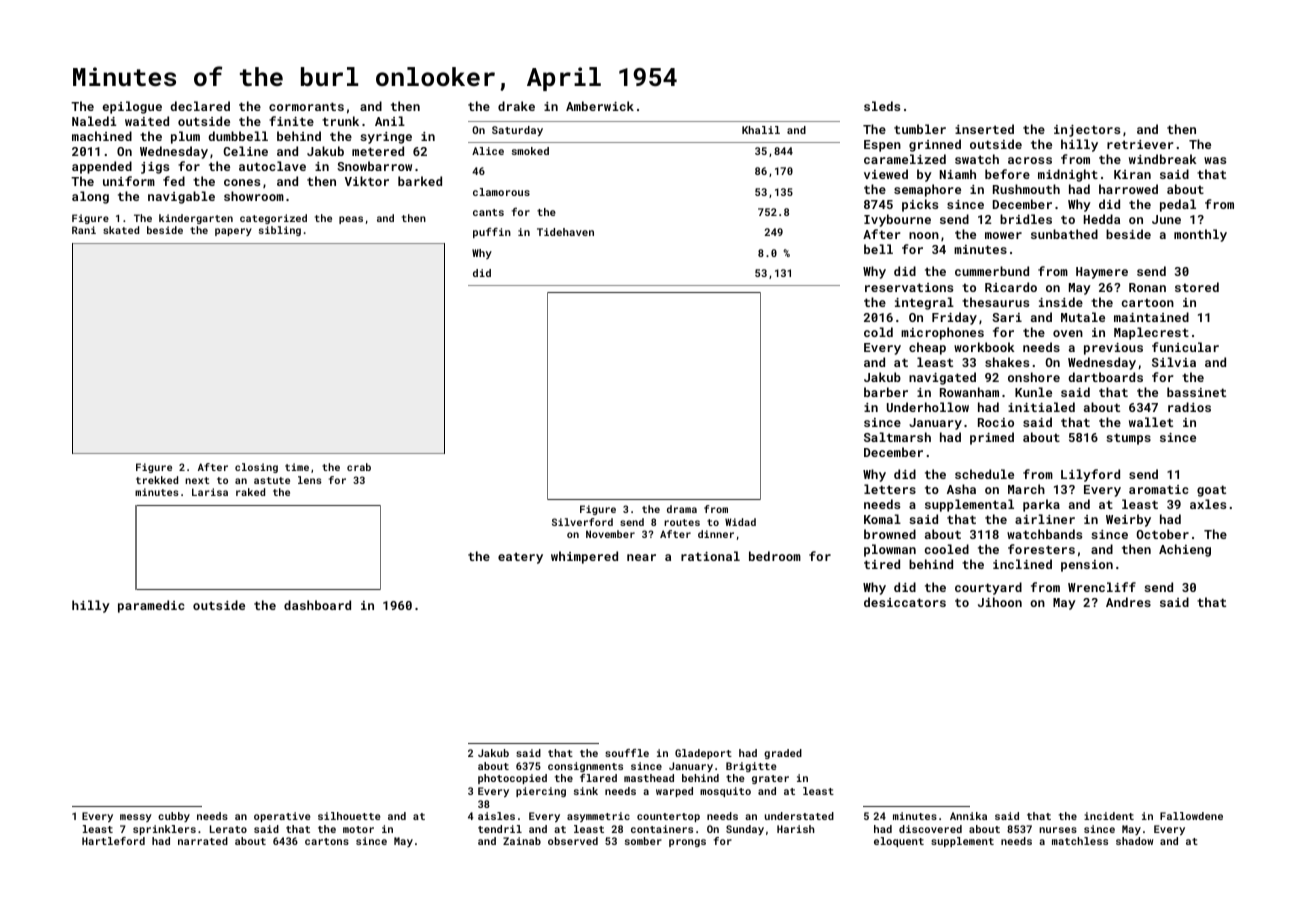 This page has height=924, width=1308. I want to click on cartons, so click(327, 841).
